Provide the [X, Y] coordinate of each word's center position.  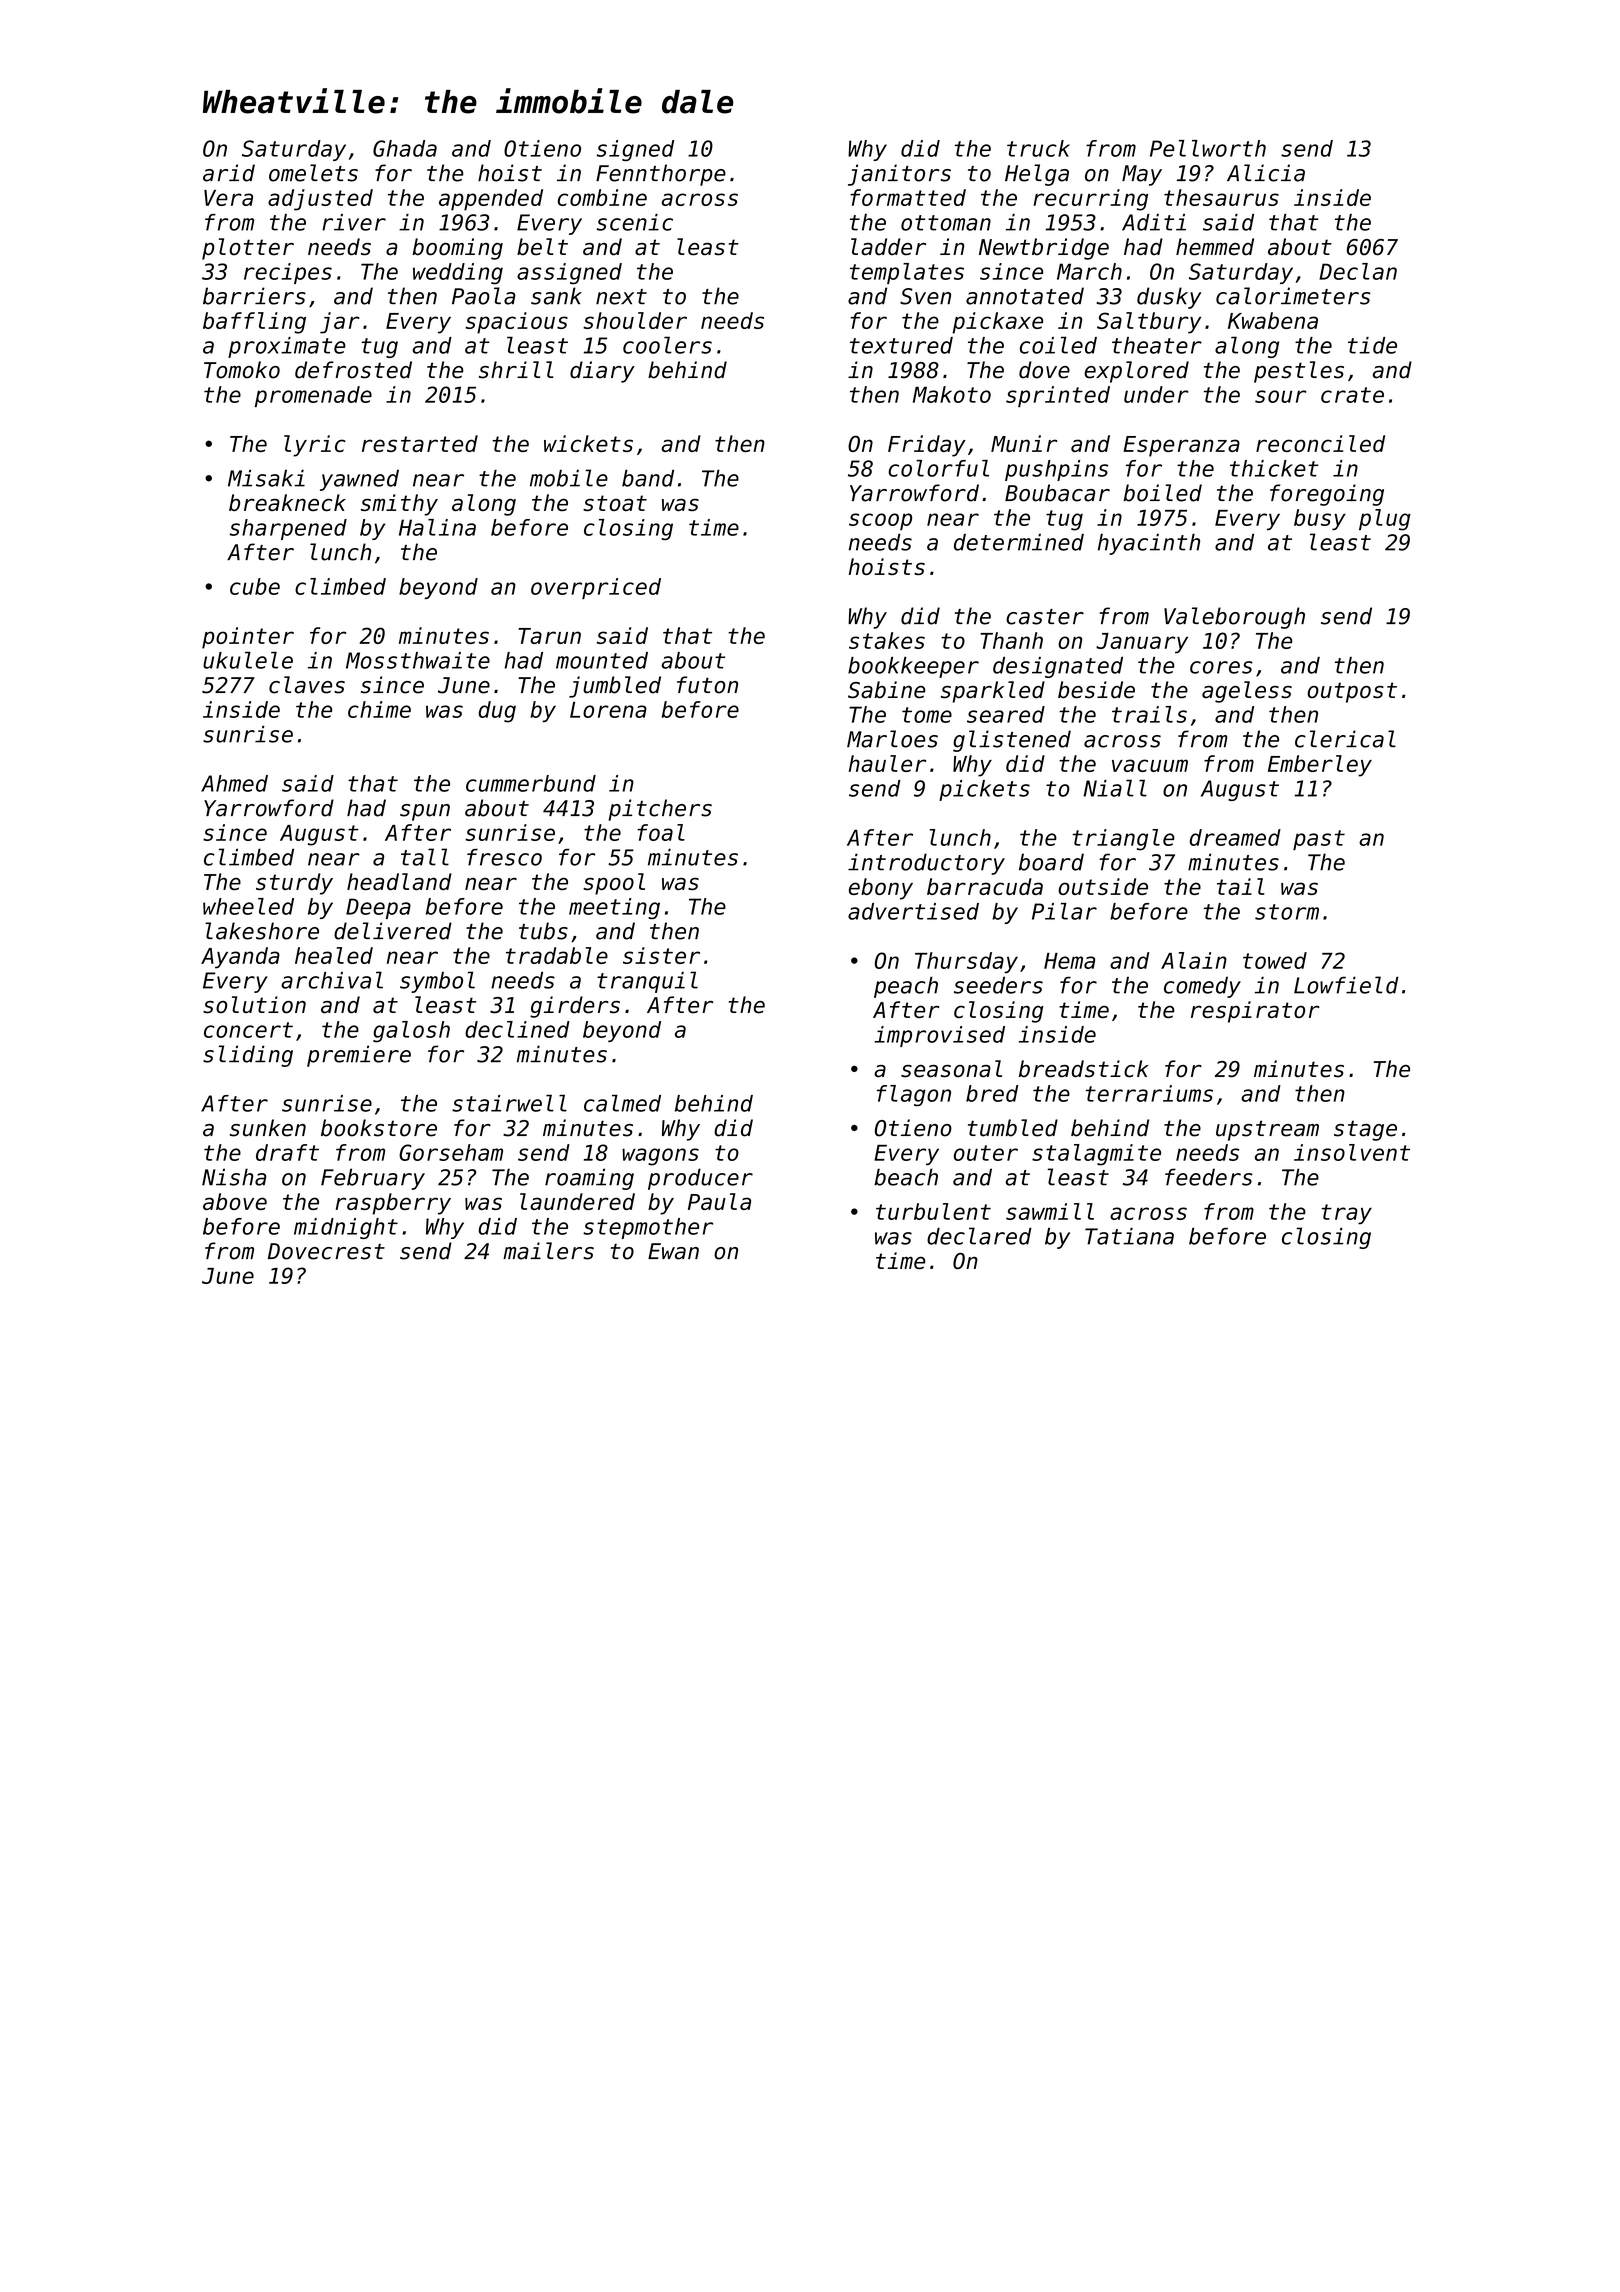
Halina [437, 527]
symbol [437, 982]
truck [1038, 148]
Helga [1037, 175]
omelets [313, 173]
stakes [887, 640]
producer [700, 1179]
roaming [589, 1179]
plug [1385, 520]
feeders [1209, 1177]
